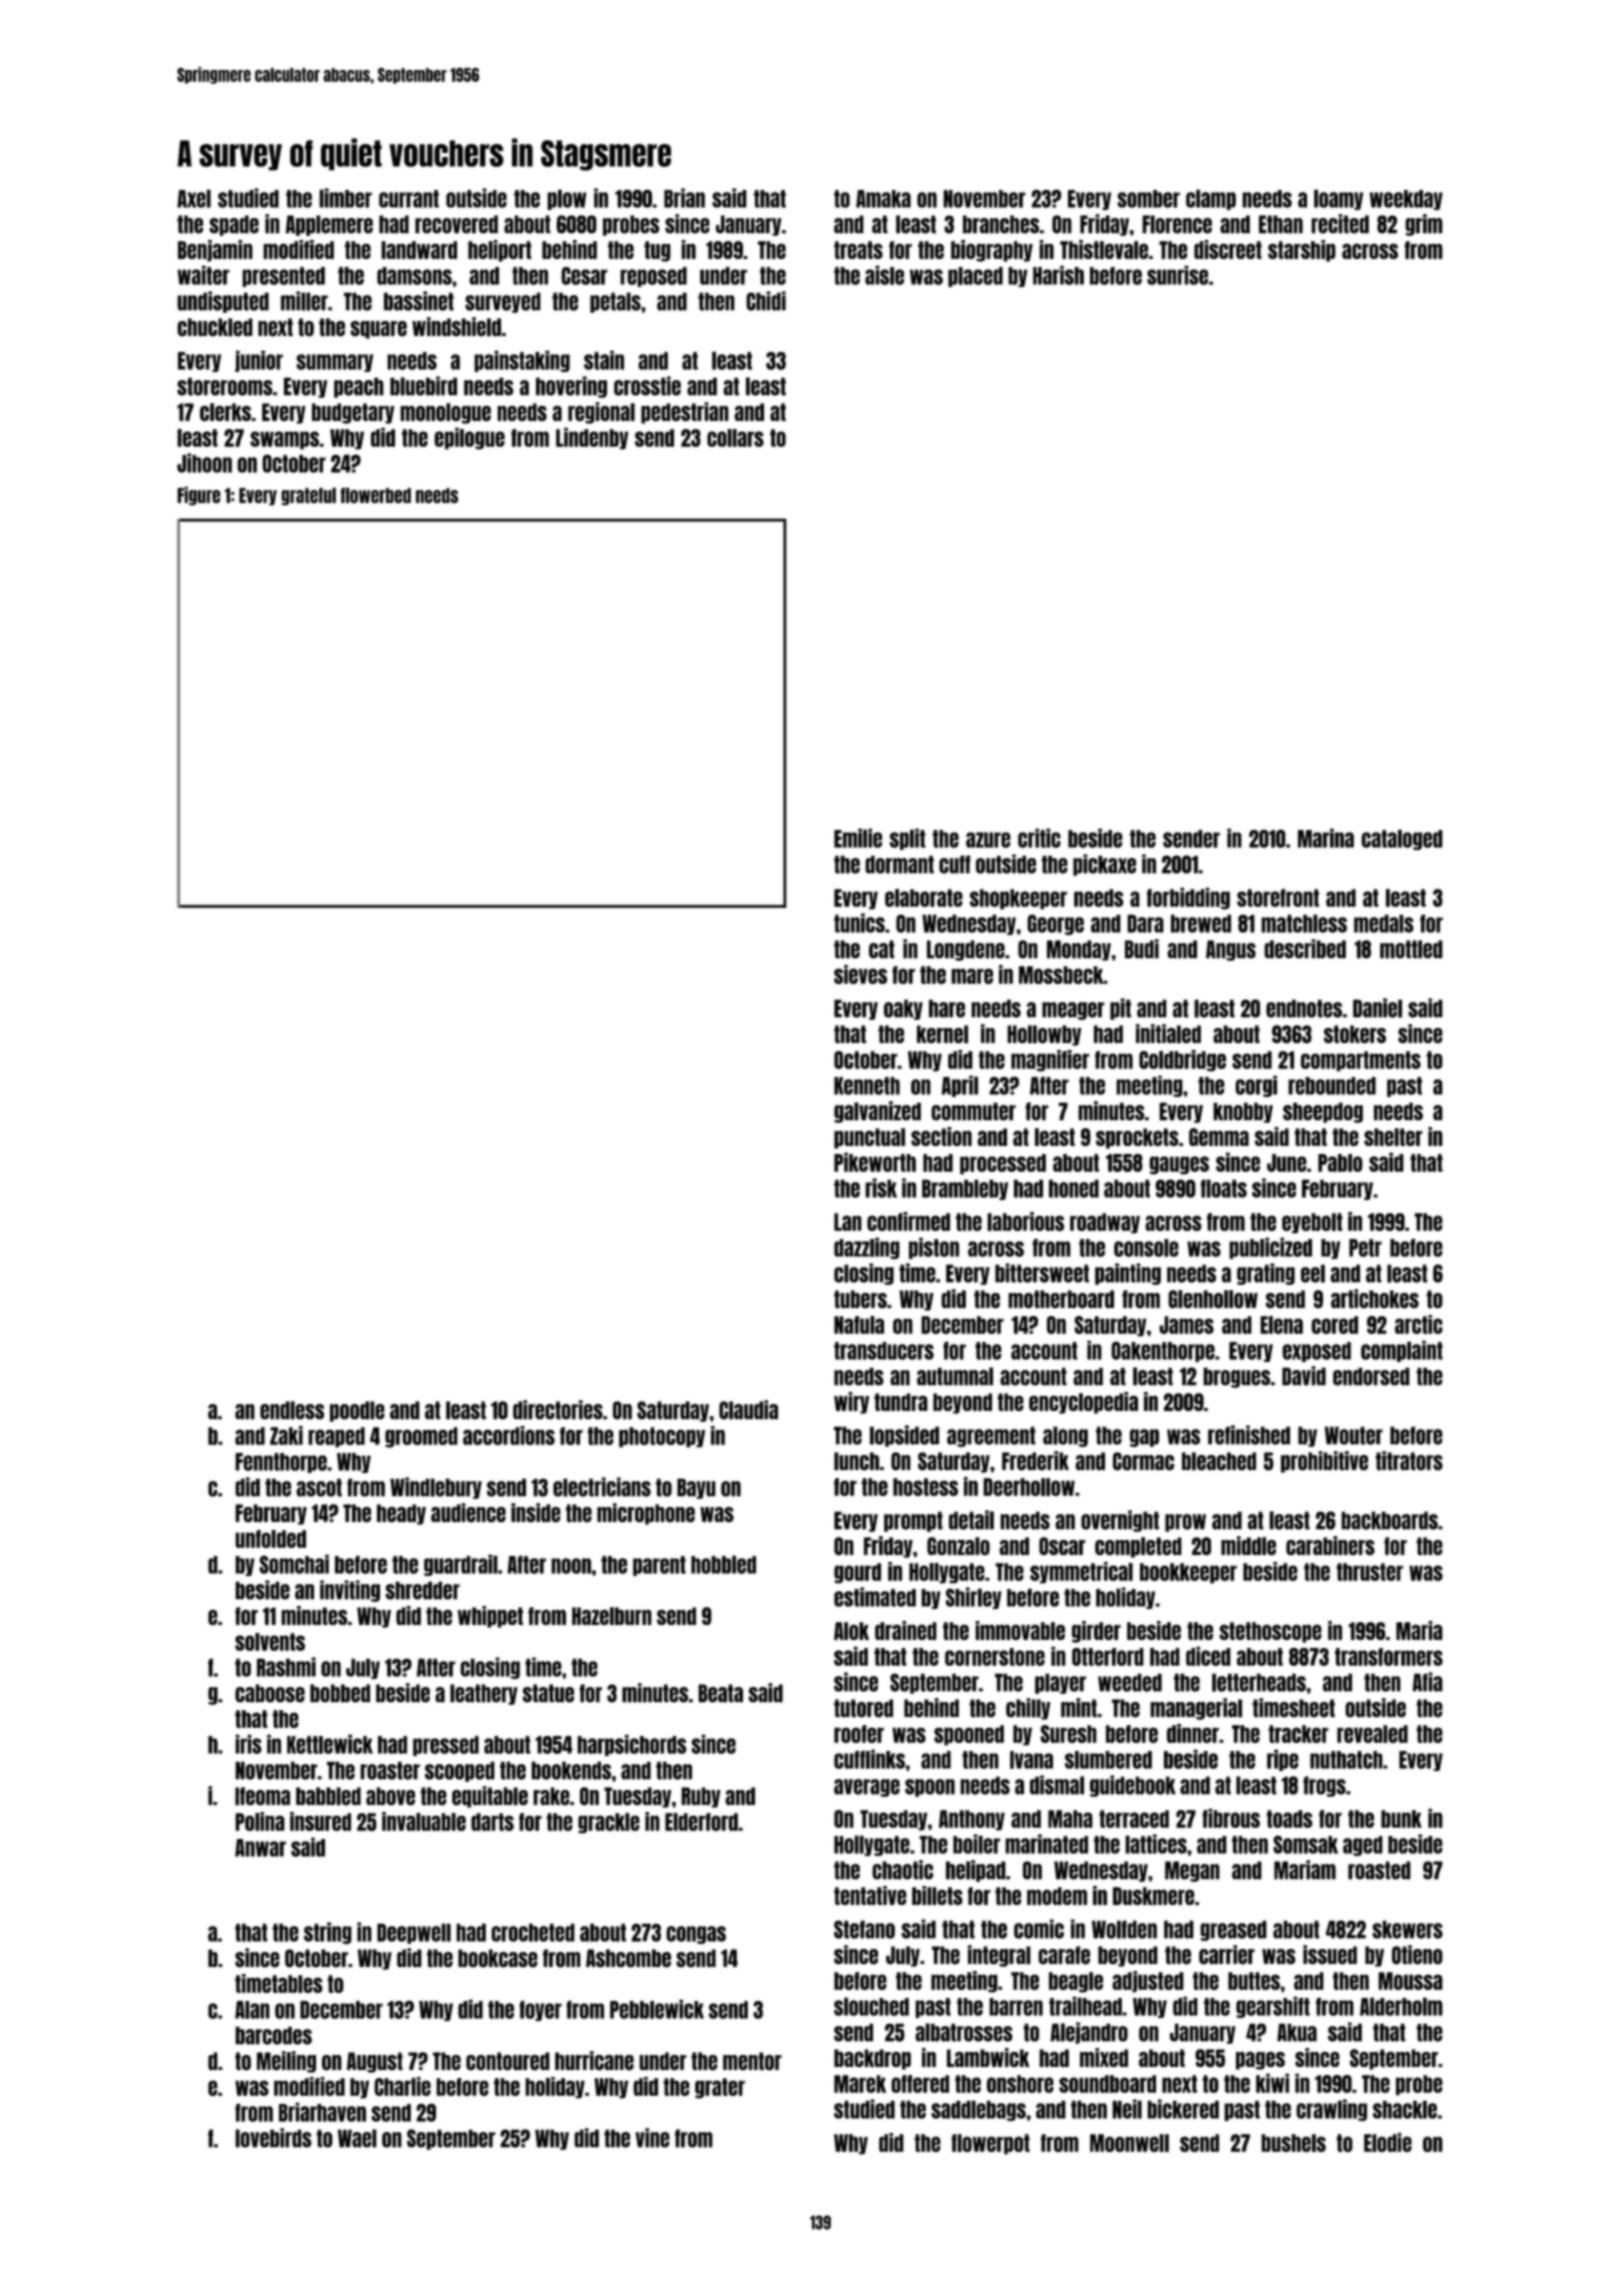 Image resolution: width=1620 pixels, height=2292 pixels. Describe the element at coordinates (345, 198) in the document. I see `limber` at that location.
